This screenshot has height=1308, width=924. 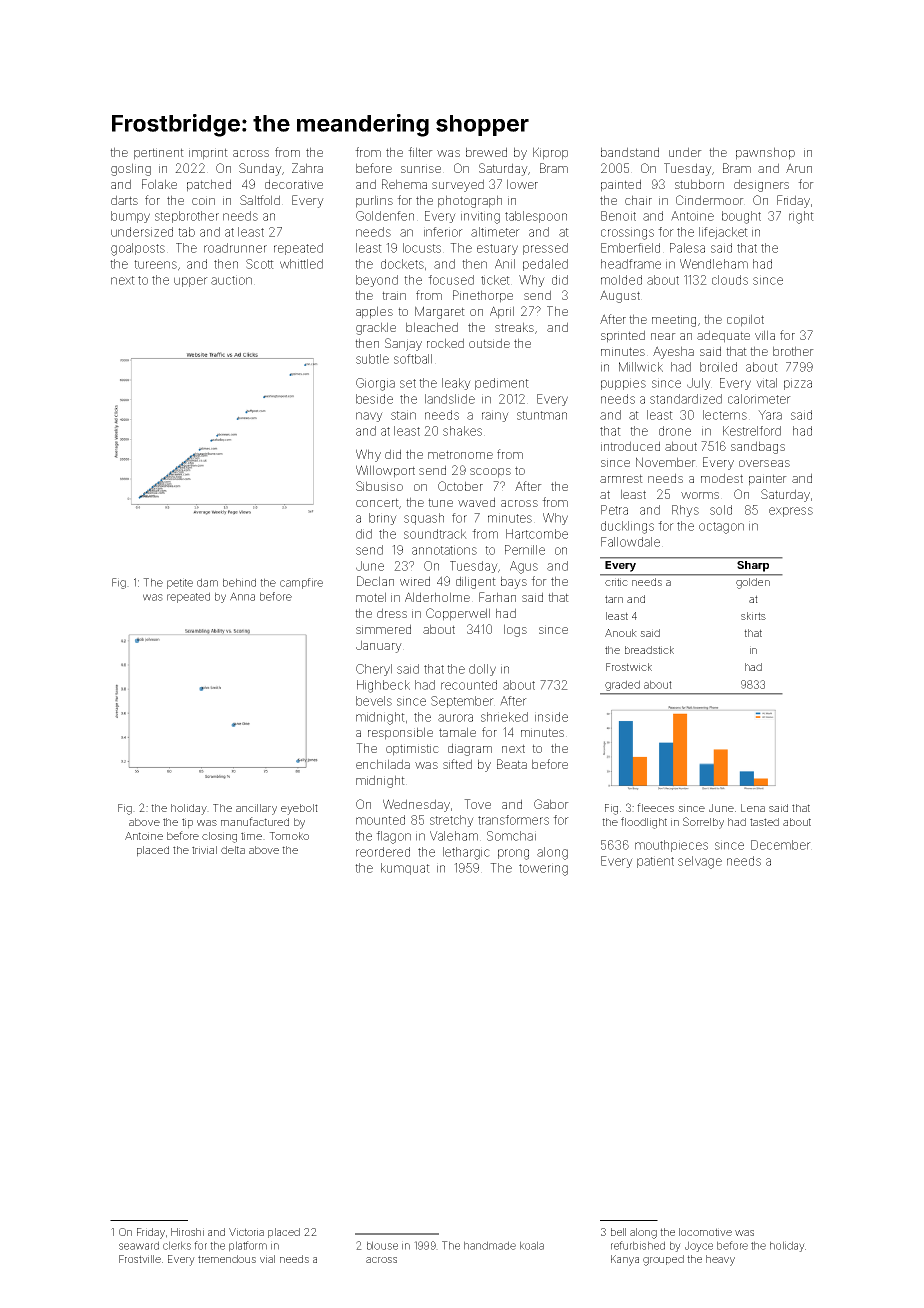 I want to click on ancillary, so click(x=256, y=809).
